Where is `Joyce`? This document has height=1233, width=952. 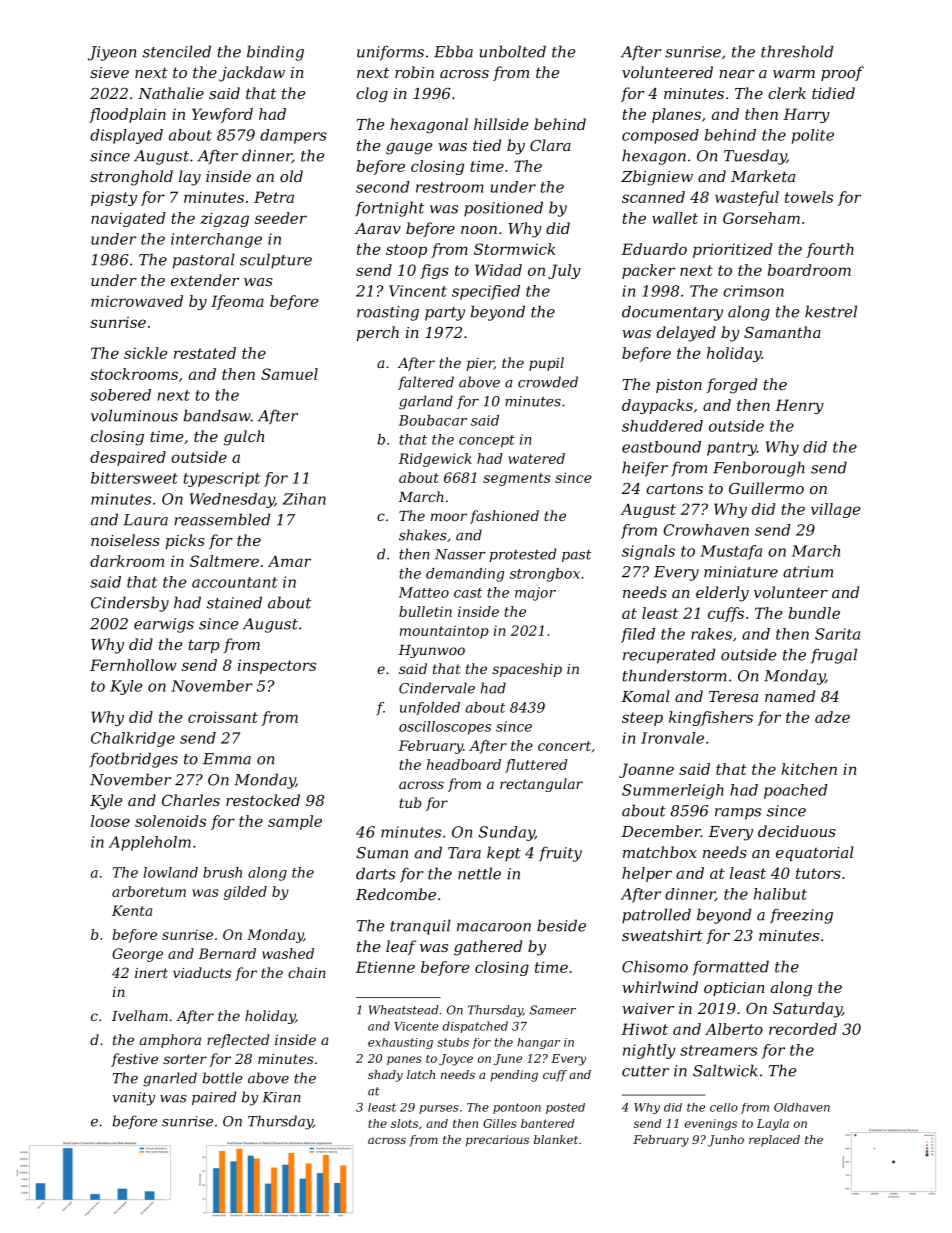 Joyce is located at coordinates (456, 1060).
